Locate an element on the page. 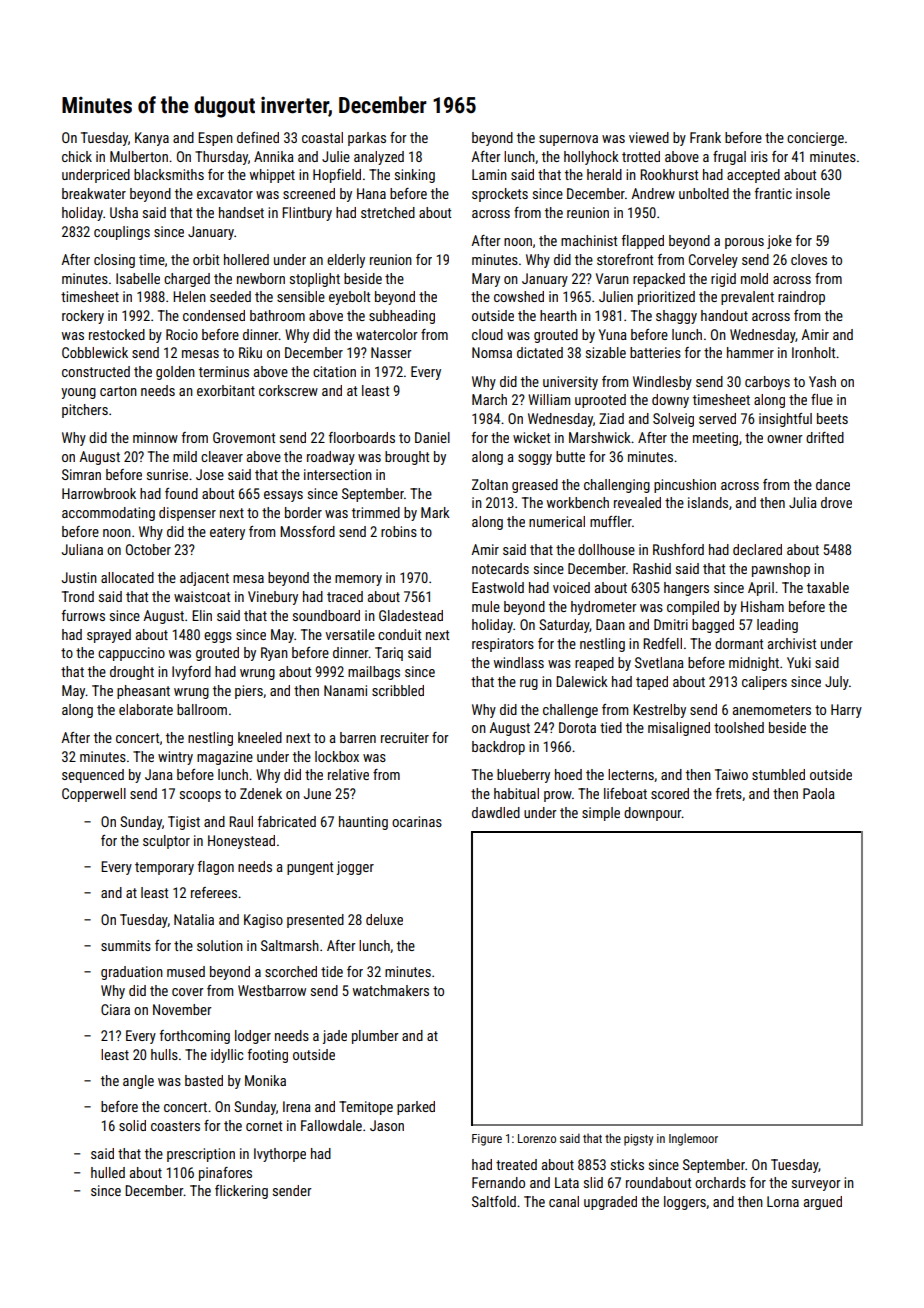 This page has width=924, height=1308. idyllic is located at coordinates (227, 1056).
